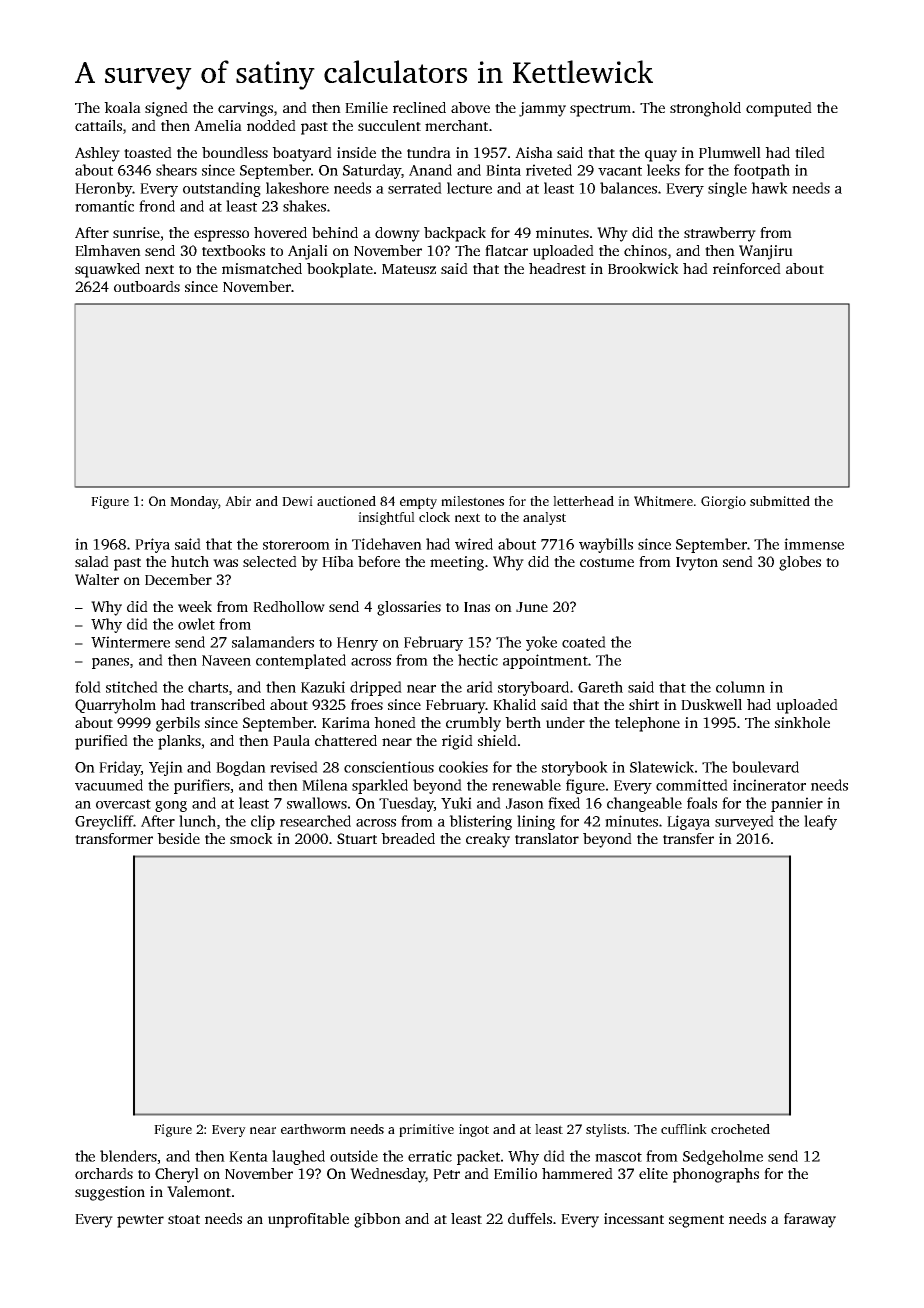 The image size is (924, 1308). I want to click on unprofitable, so click(308, 1220).
